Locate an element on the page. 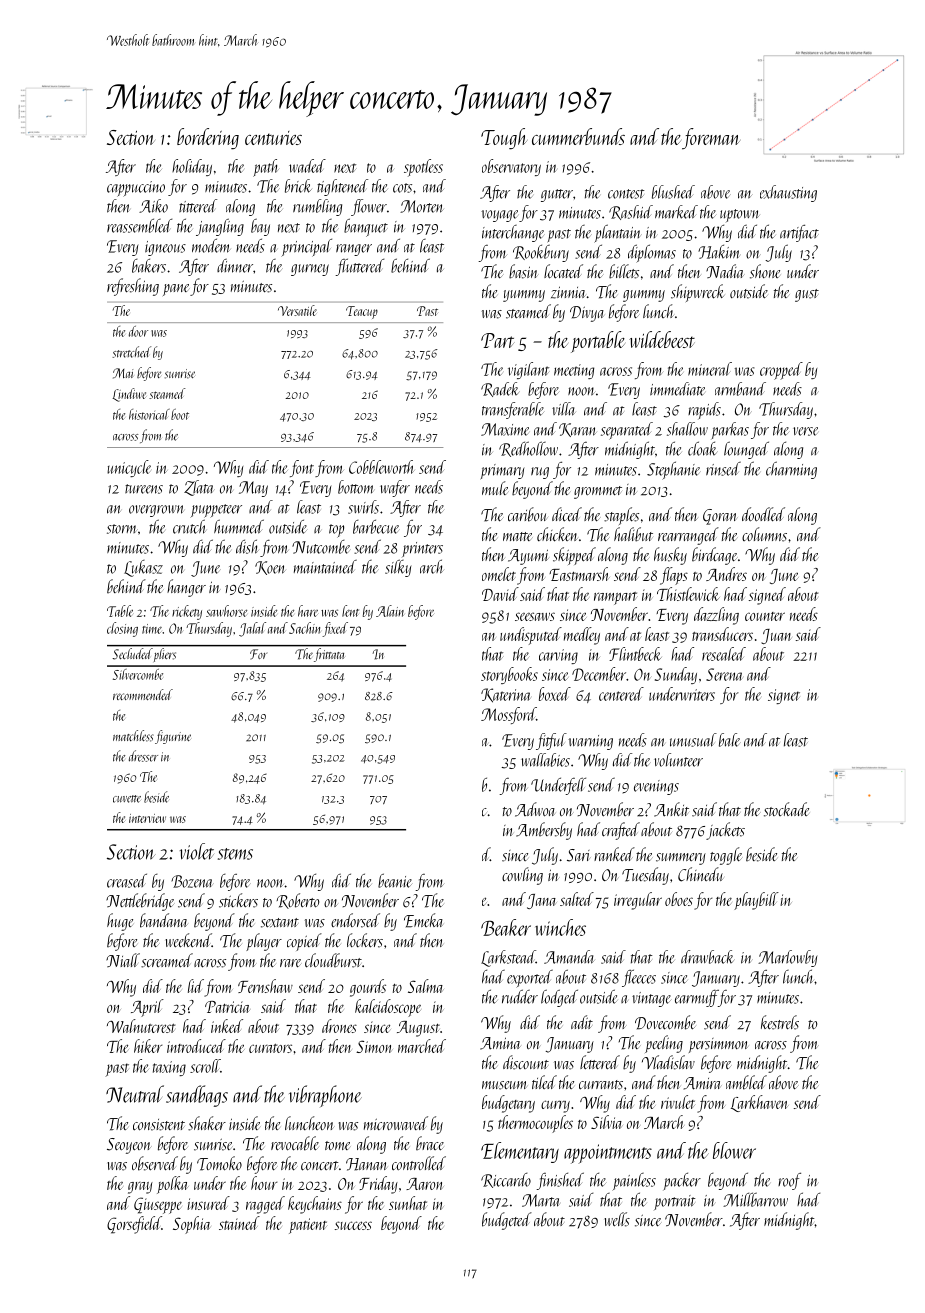 The image size is (925, 1313). brace is located at coordinates (430, 1143).
